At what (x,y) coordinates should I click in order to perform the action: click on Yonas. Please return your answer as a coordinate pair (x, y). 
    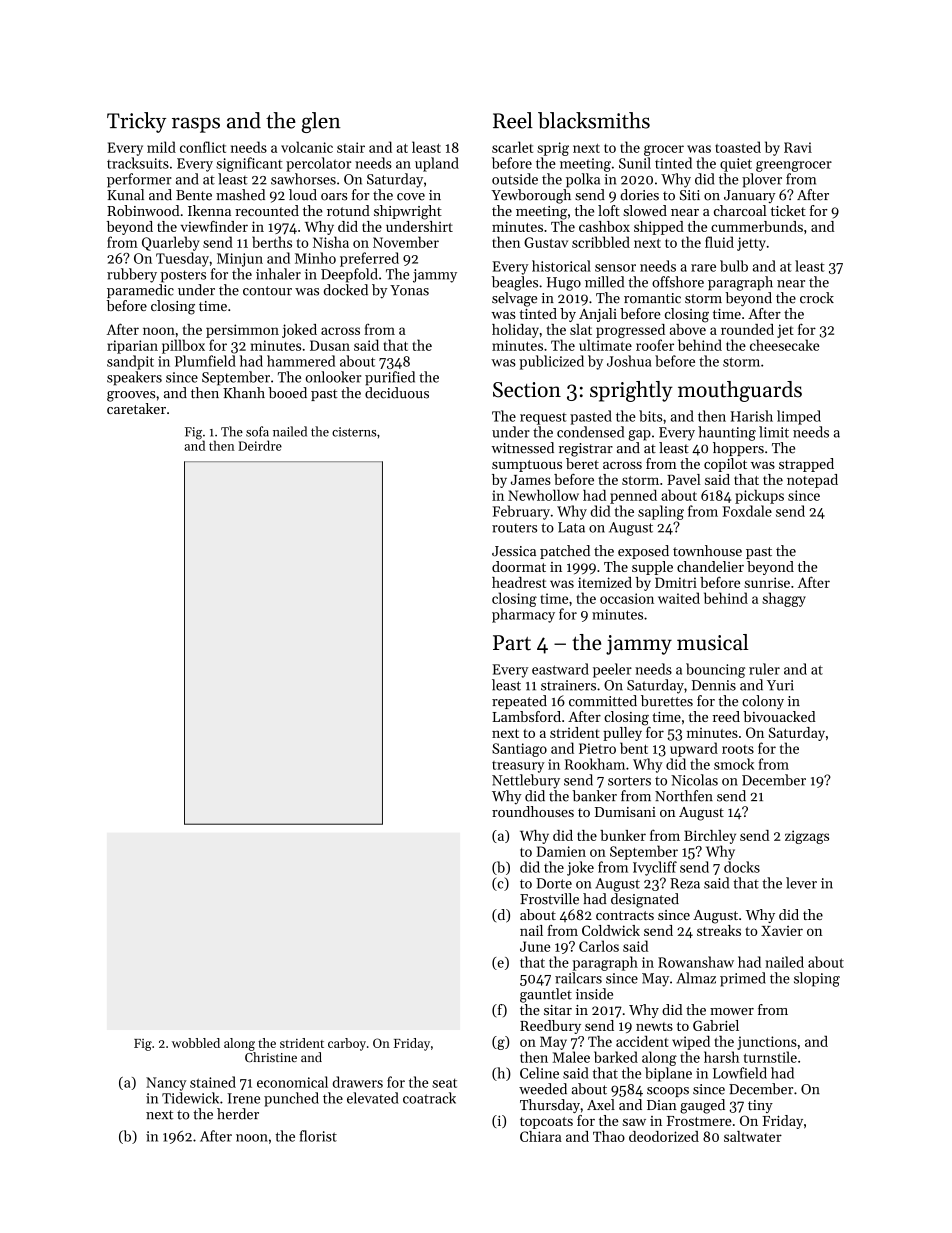
    Looking at the image, I should click on (409, 290).
